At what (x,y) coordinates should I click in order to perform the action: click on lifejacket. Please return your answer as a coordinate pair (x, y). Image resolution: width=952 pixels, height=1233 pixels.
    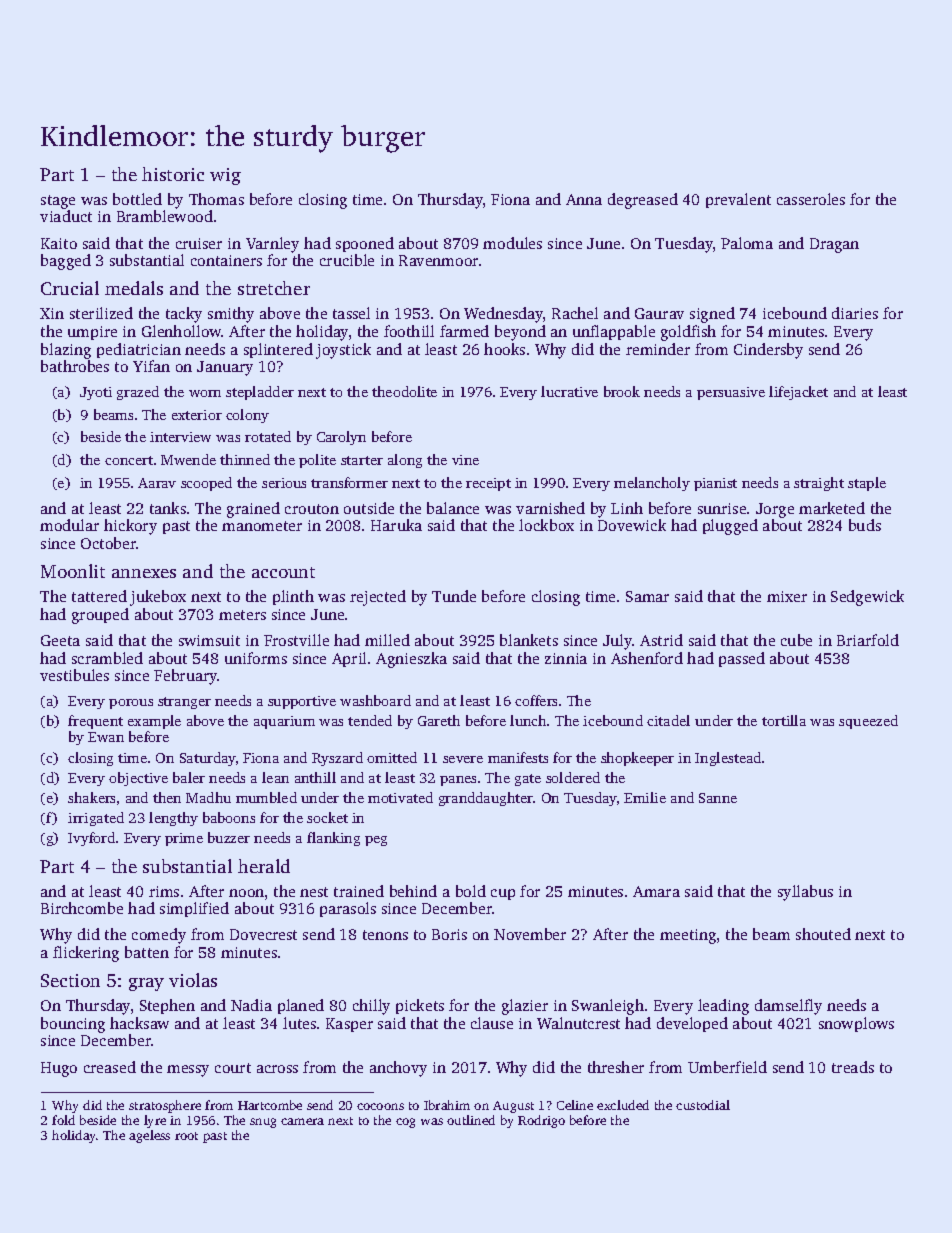
    Looking at the image, I should click on (798, 393).
